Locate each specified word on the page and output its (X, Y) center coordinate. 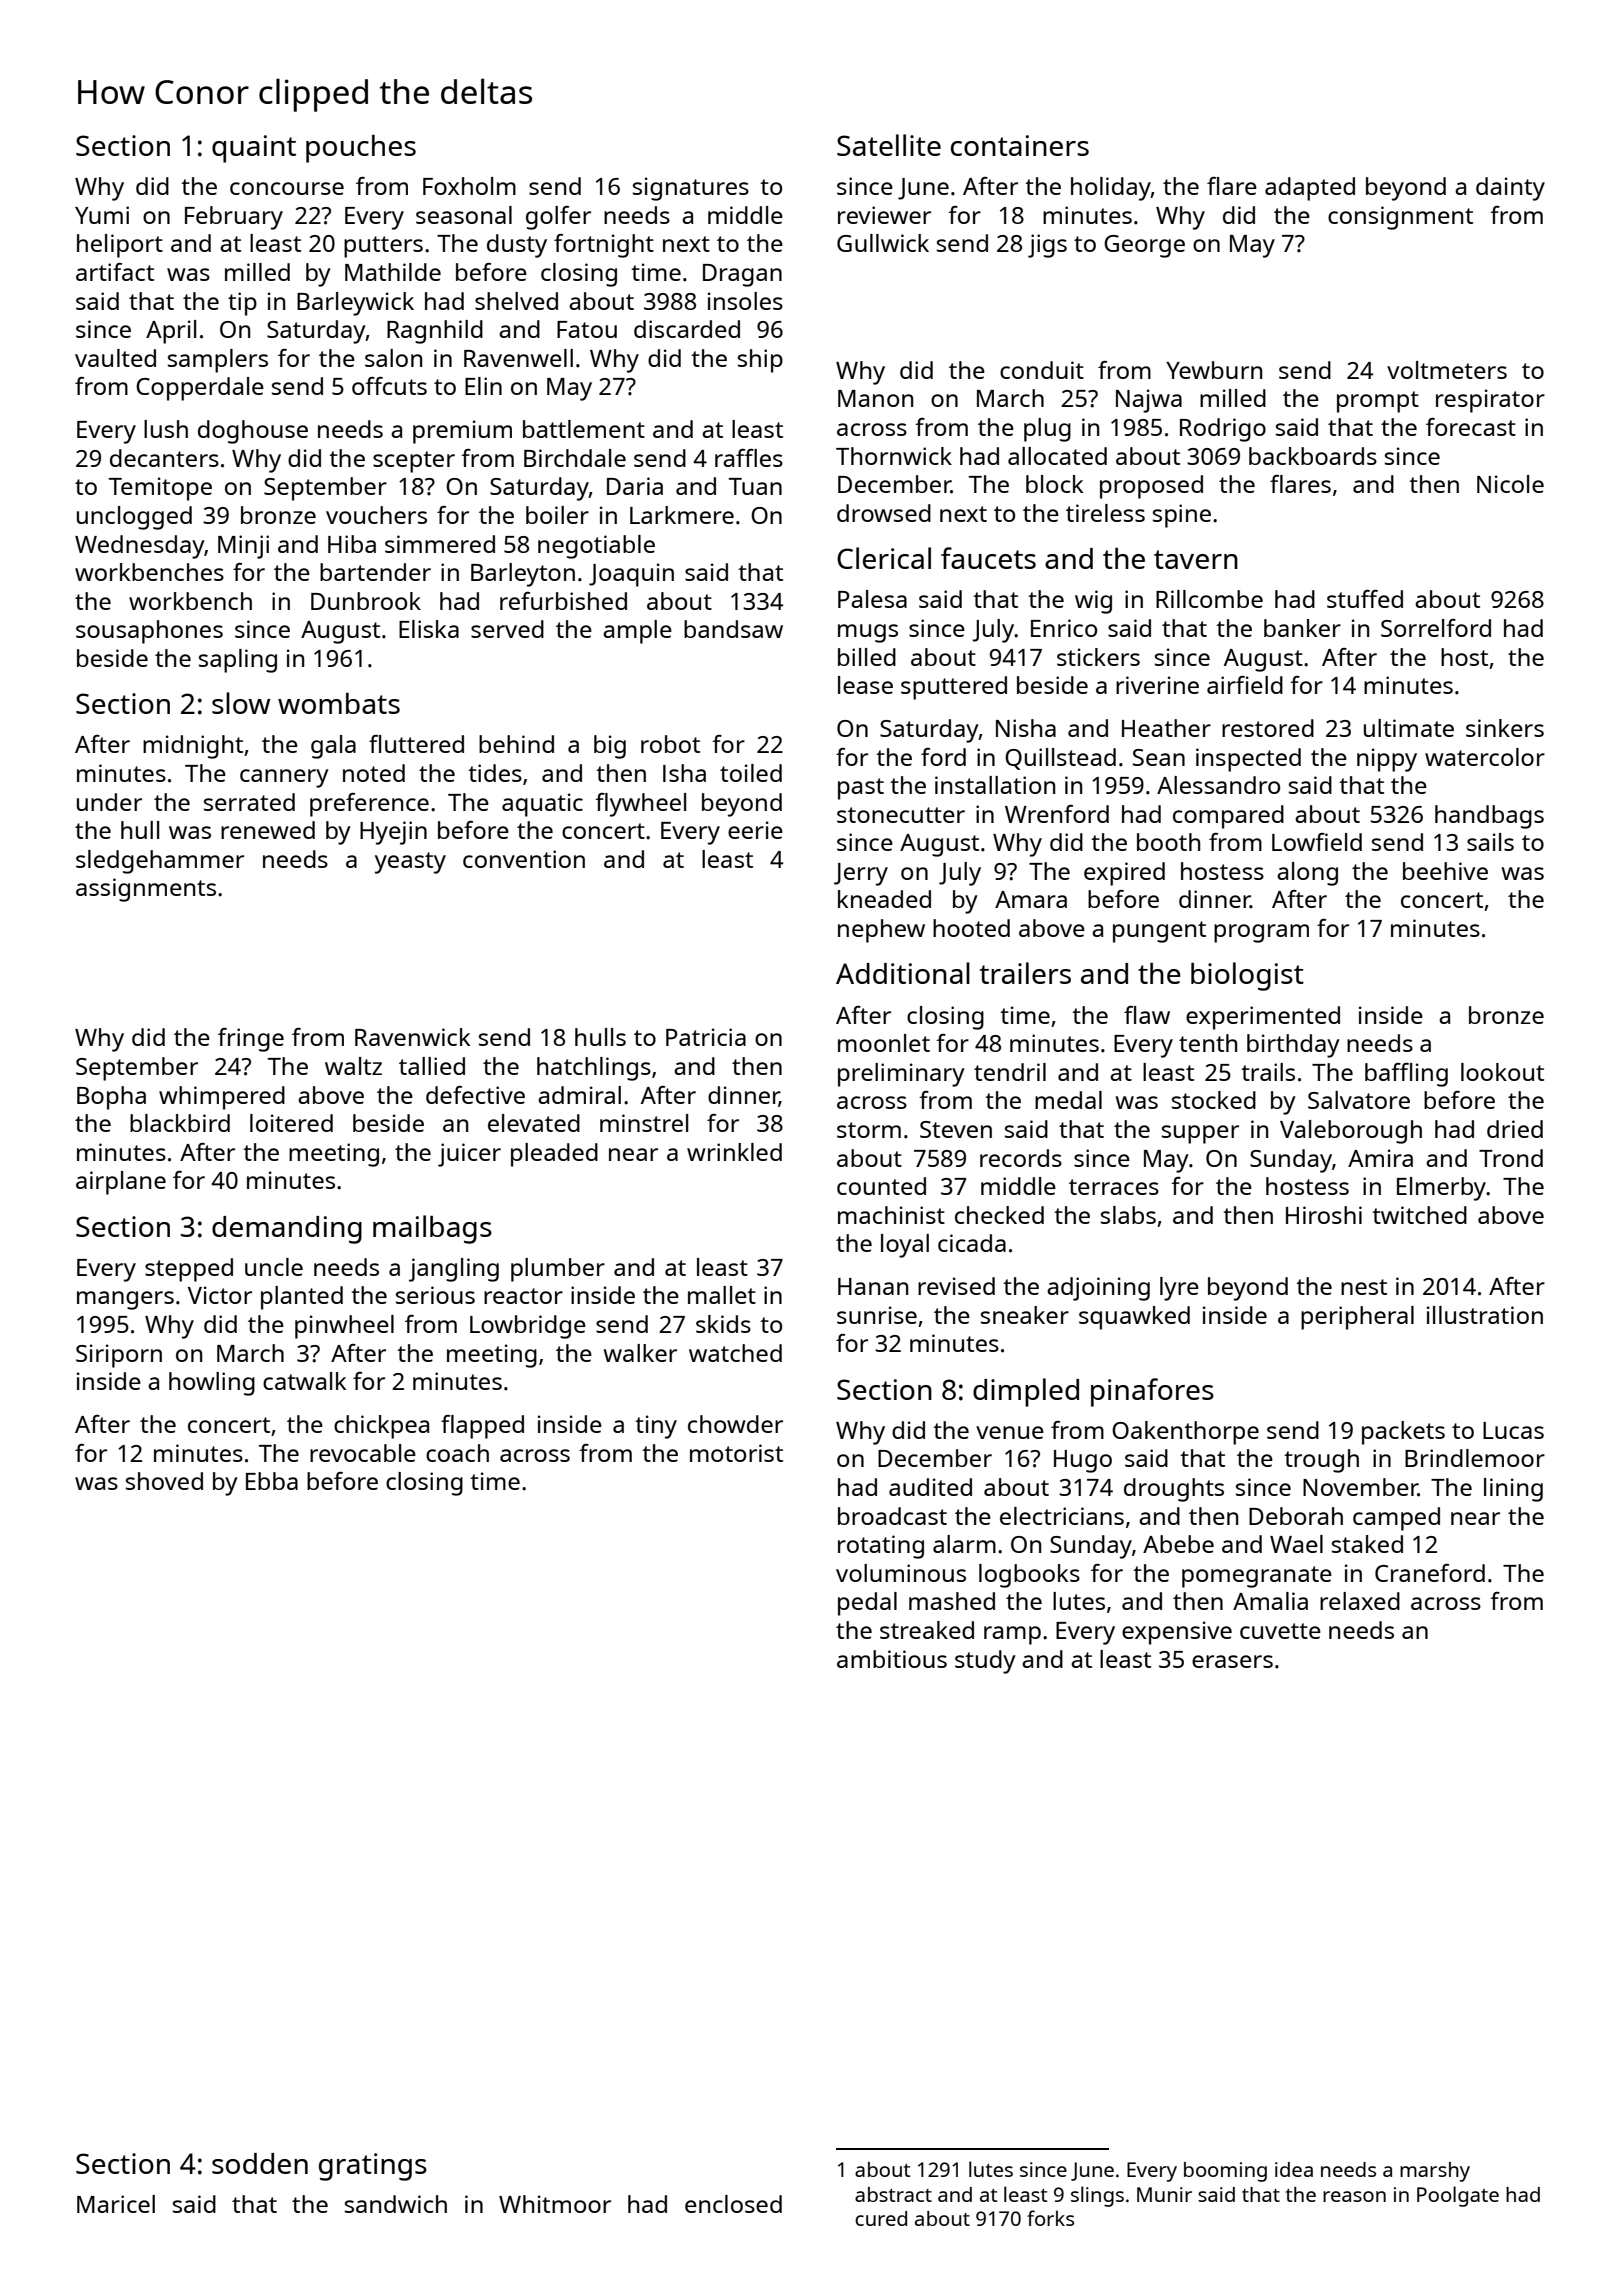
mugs (868, 633)
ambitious (892, 1659)
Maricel (116, 2204)
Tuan (755, 486)
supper (1200, 1134)
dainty (1510, 189)
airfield (1245, 685)
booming (1225, 2172)
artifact (115, 272)
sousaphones (149, 632)
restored (1268, 728)
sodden (260, 2163)
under (109, 802)
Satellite (889, 145)
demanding (287, 1230)
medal (1068, 1100)
